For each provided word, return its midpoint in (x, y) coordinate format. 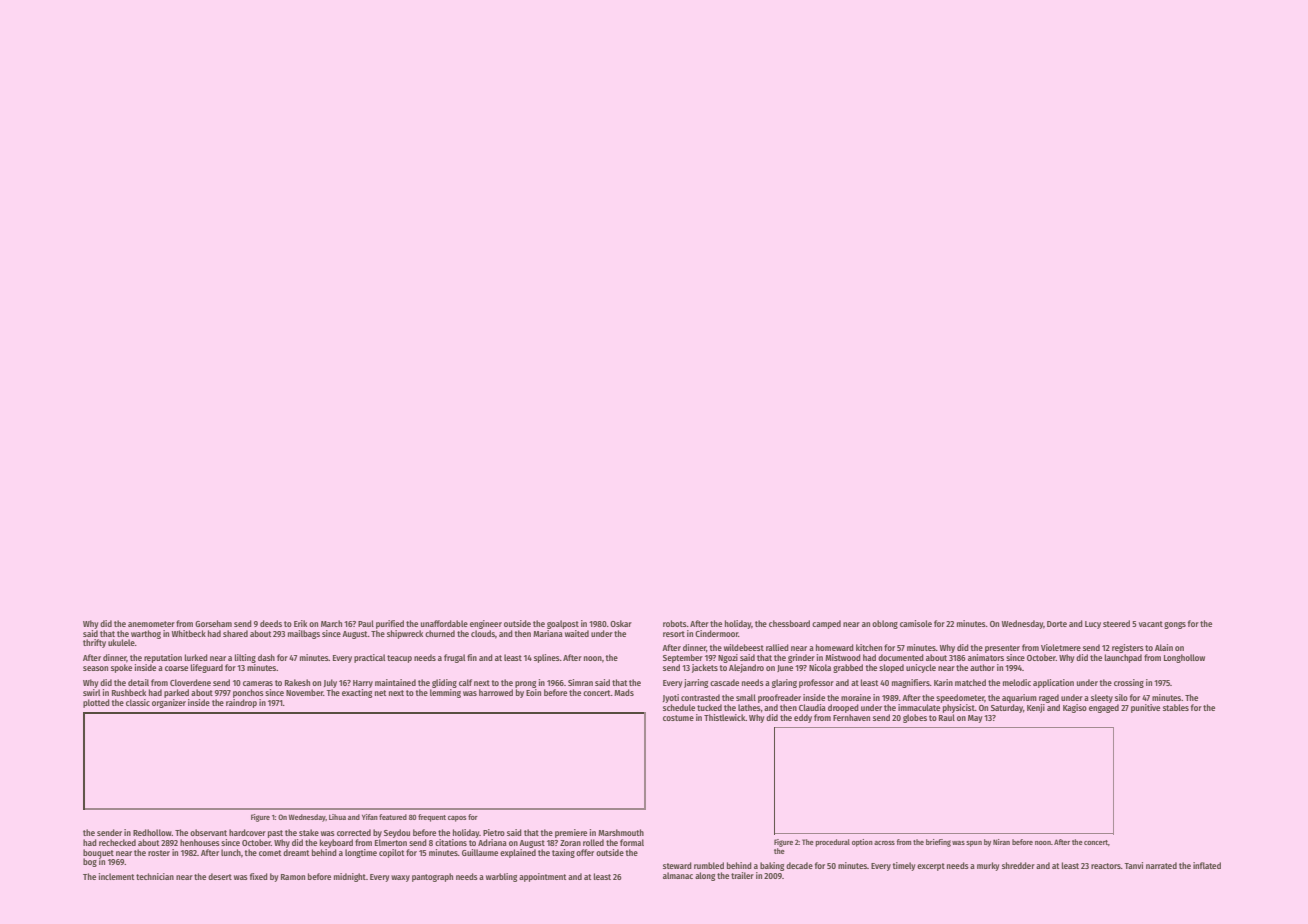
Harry (363, 684)
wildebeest (744, 647)
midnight (350, 877)
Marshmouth (621, 832)
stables (1176, 707)
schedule (679, 707)
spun (974, 844)
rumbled (709, 865)
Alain (1164, 647)
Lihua (337, 817)
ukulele (121, 642)
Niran (1001, 842)
